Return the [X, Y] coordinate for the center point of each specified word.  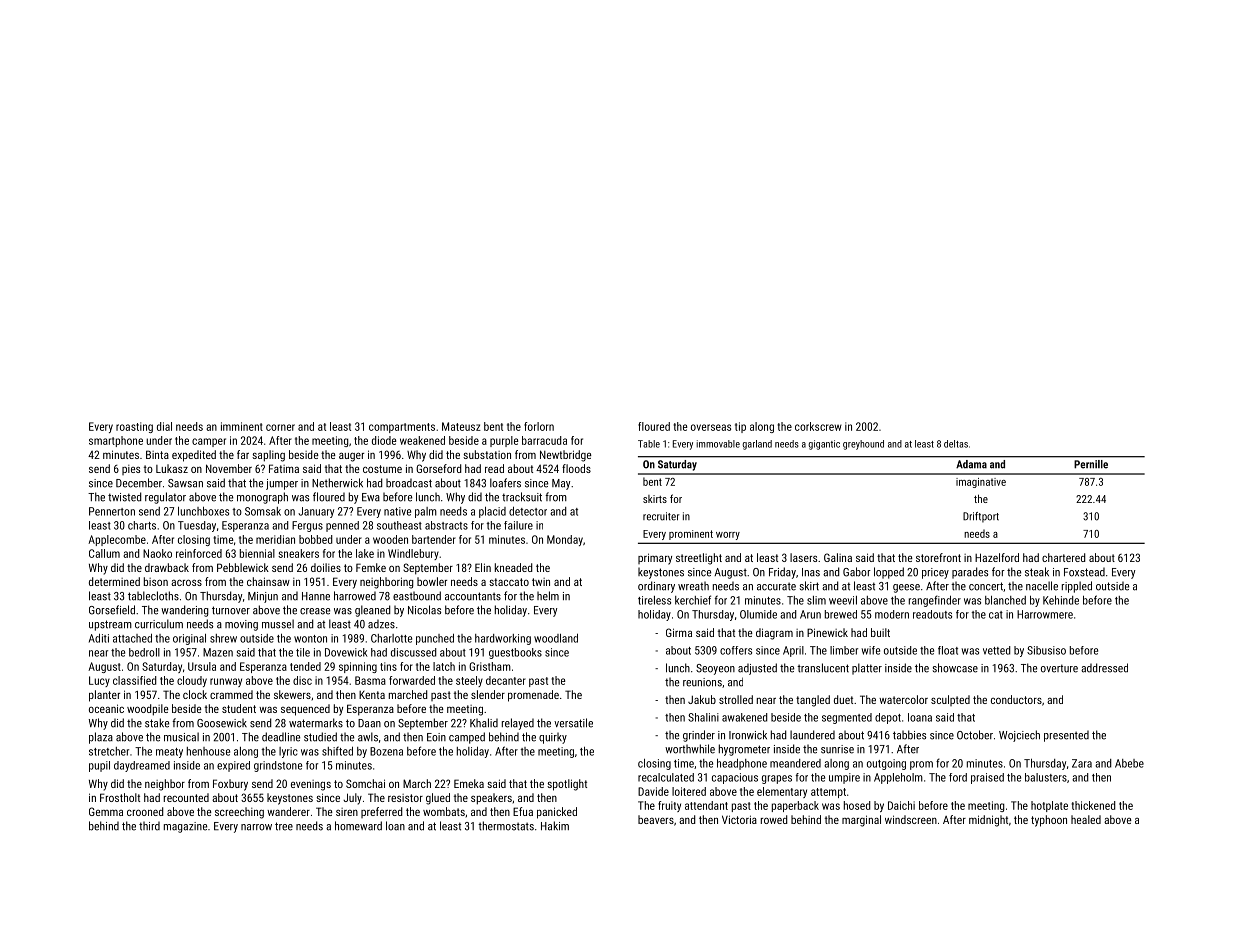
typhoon [1049, 821]
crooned [145, 811]
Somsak [263, 511]
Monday [565, 540]
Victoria [739, 819]
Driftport [981, 517]
